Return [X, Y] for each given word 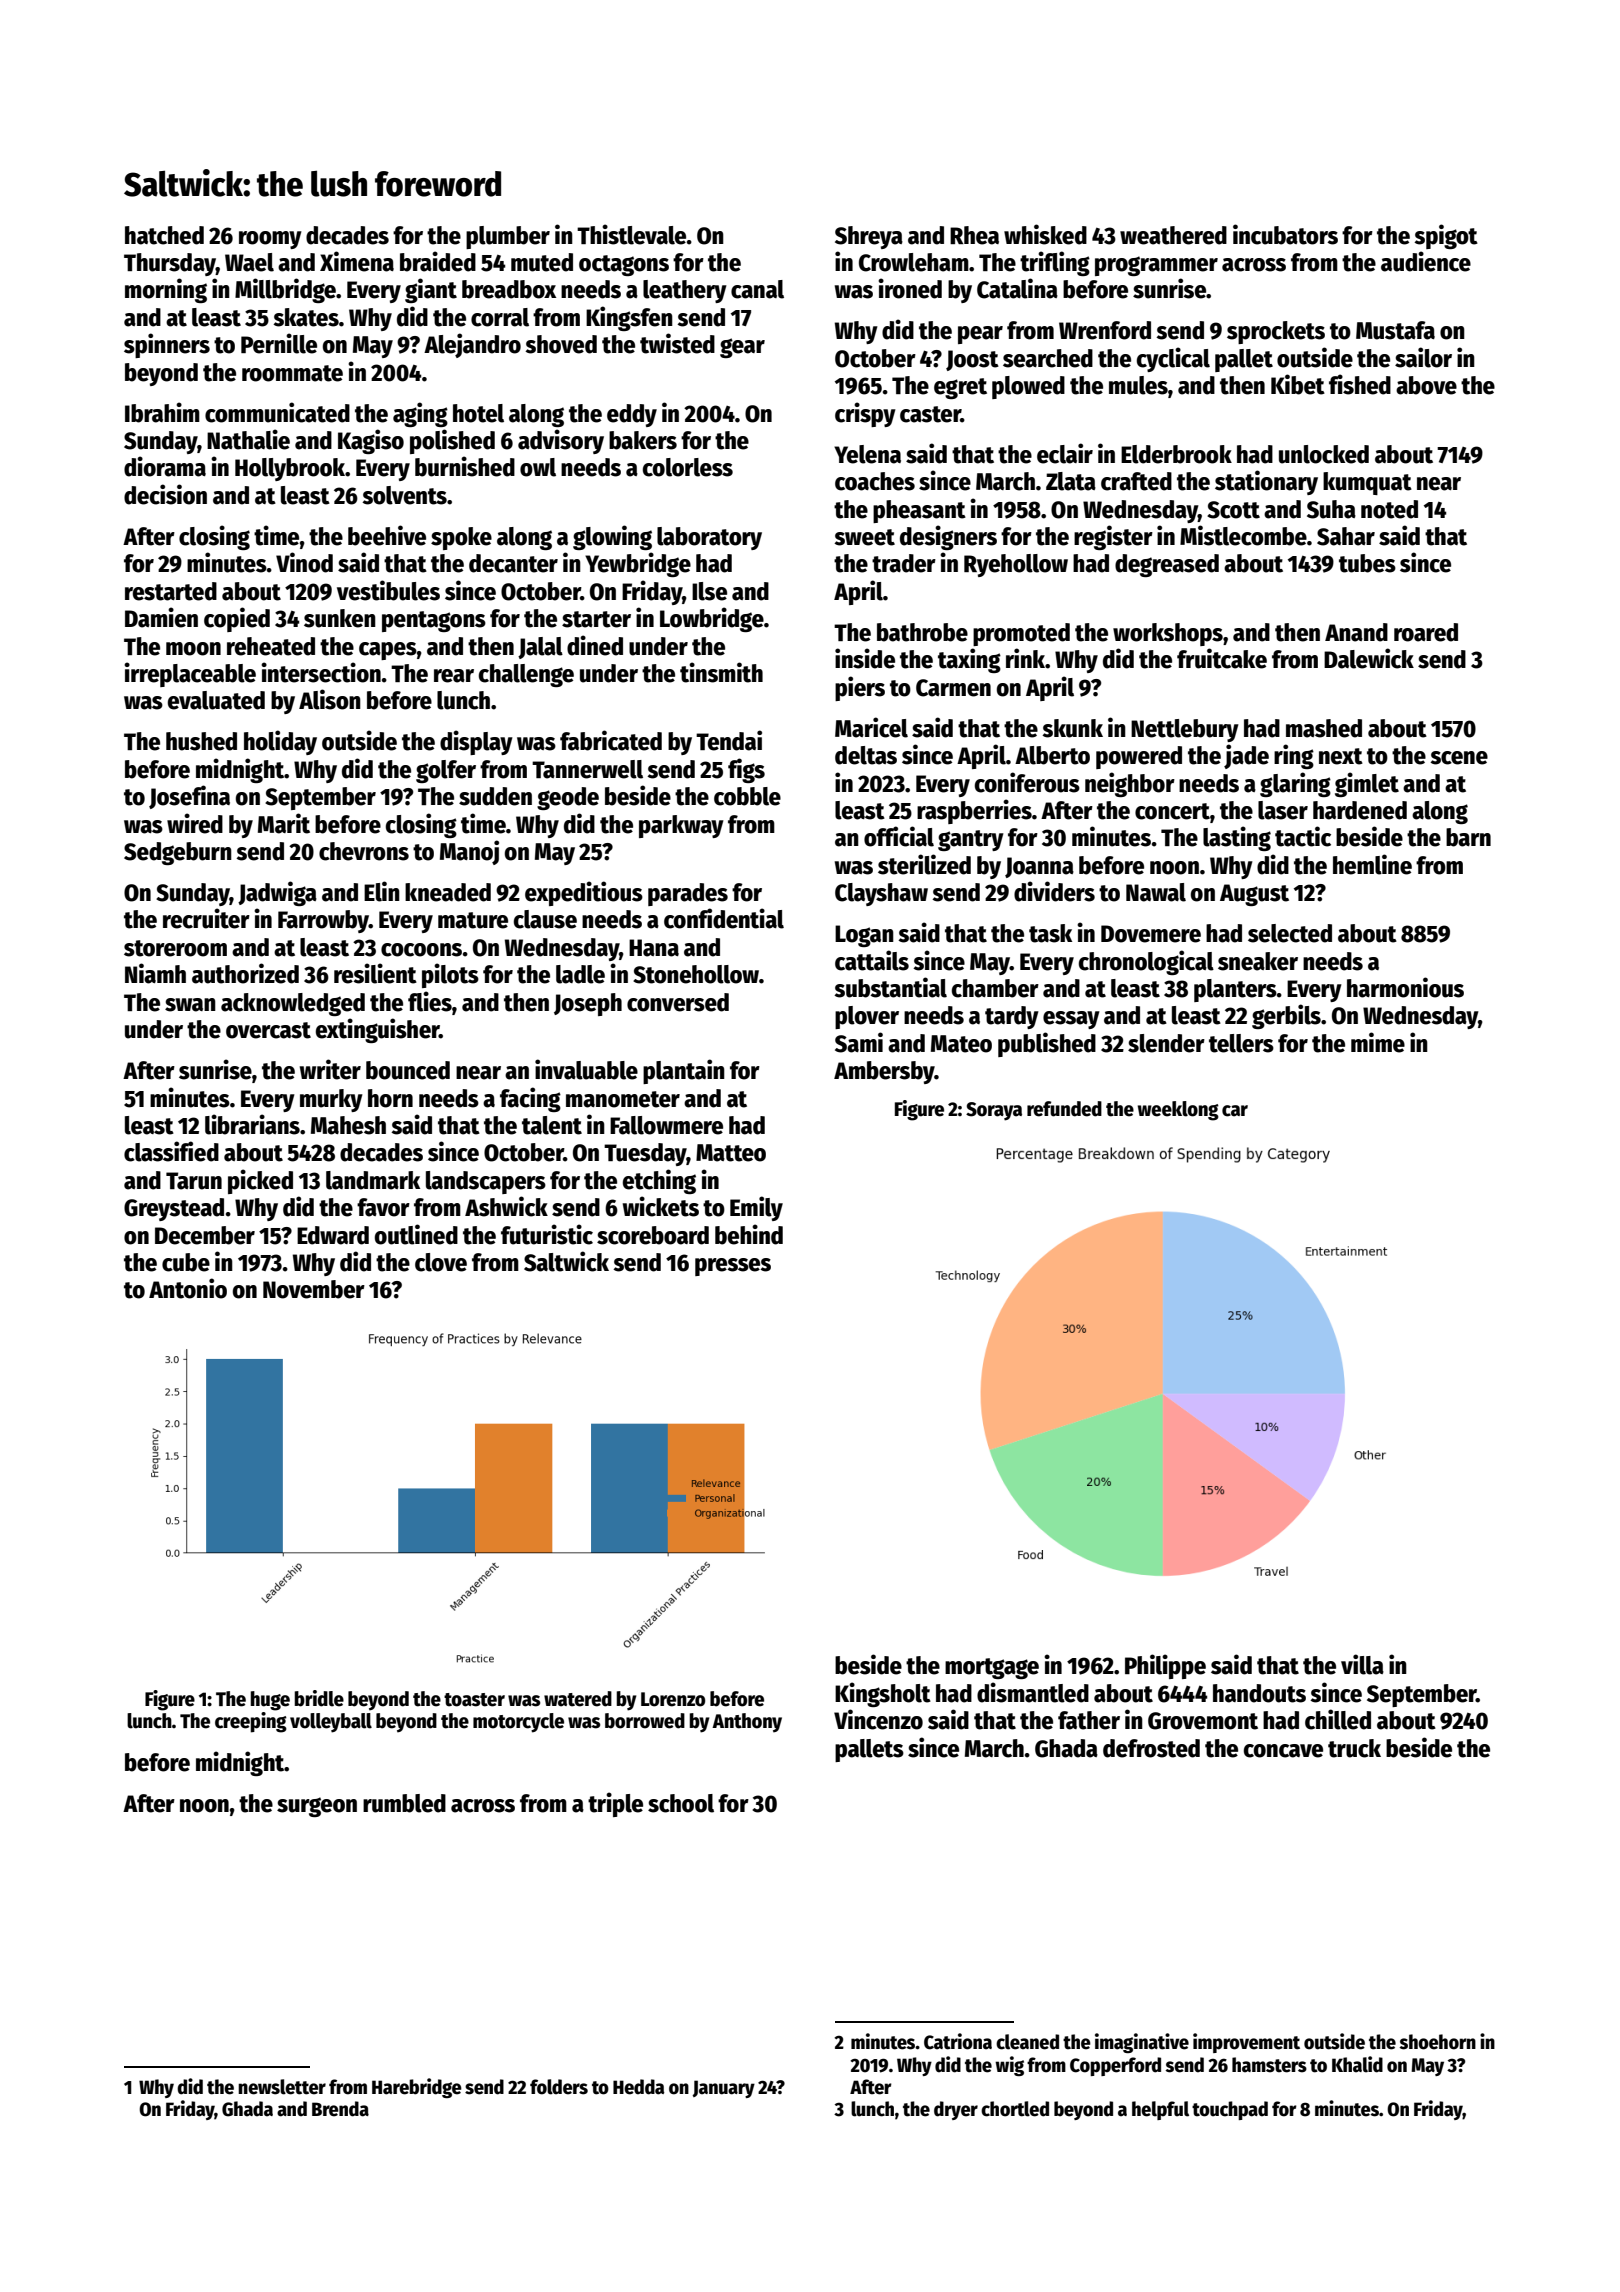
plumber [508, 237]
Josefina [189, 797]
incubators [1285, 234]
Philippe [1165, 1666]
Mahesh [348, 1125]
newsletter [282, 2087]
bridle [319, 1698]
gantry [971, 840]
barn [1468, 837]
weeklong [1178, 1111]
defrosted [1151, 1748]
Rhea [974, 235]
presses [733, 1267]
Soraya [994, 1111]
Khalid [1357, 2064]
